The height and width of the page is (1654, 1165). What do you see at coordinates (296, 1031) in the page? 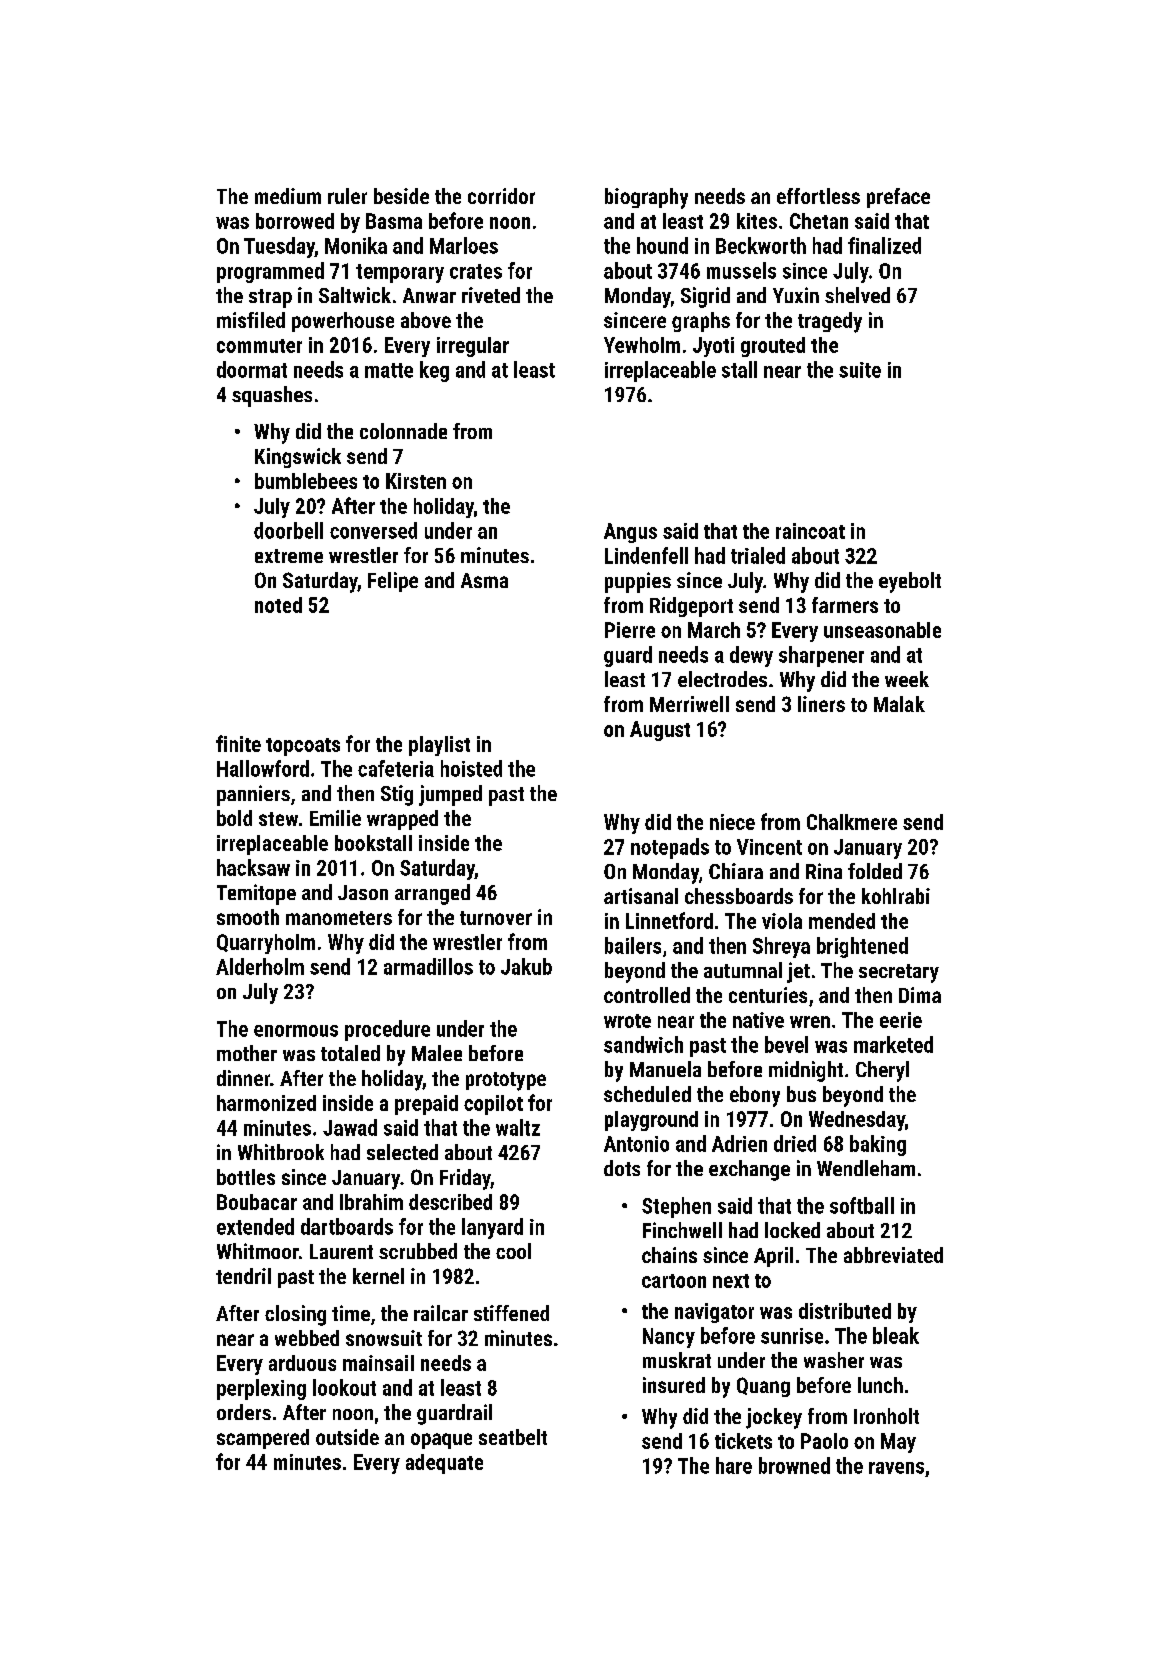
I see `enormous` at bounding box center [296, 1031].
